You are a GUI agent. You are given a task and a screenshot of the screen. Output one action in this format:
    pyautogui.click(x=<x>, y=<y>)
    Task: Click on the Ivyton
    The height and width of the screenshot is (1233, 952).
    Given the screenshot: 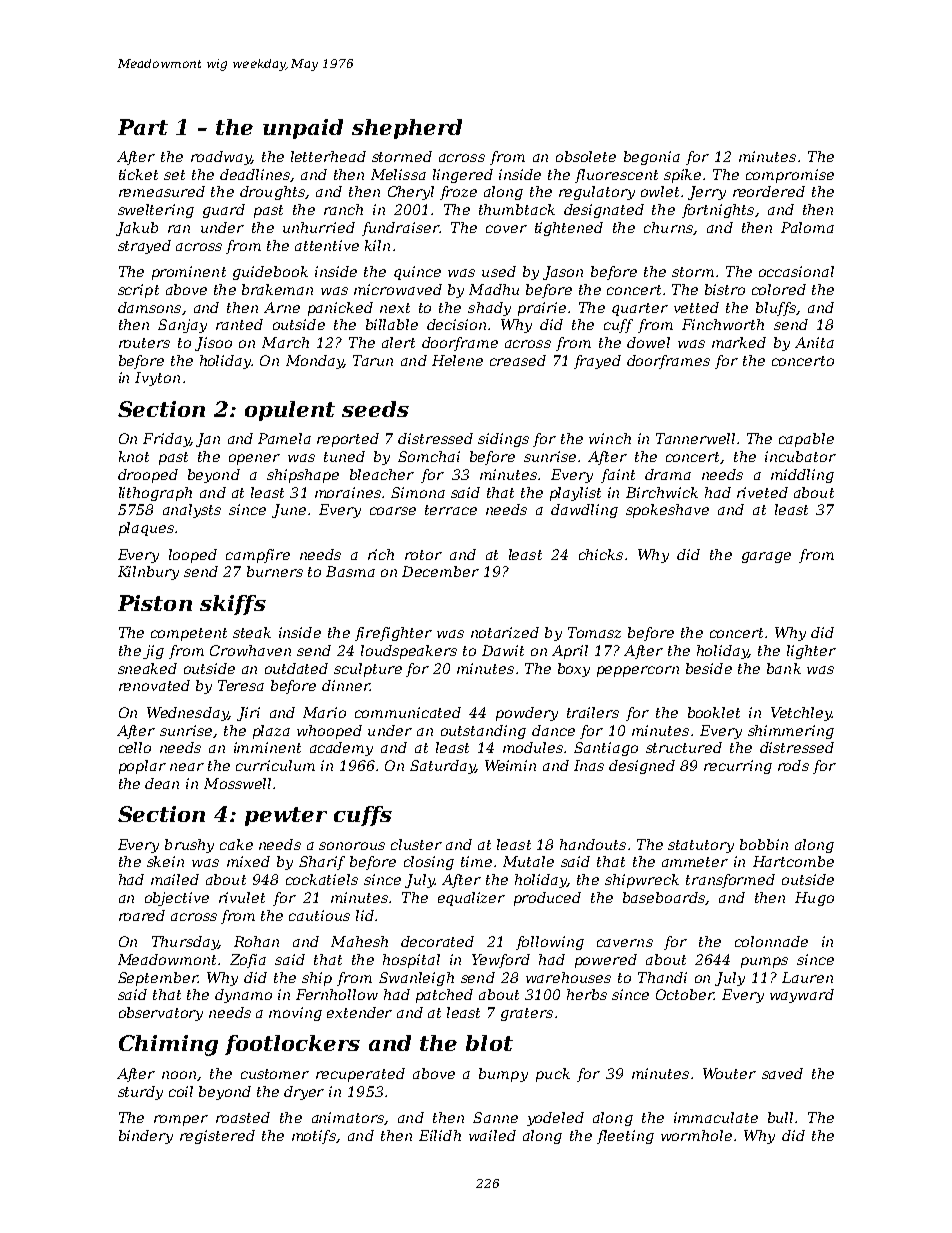 What is the action you would take?
    pyautogui.click(x=157, y=379)
